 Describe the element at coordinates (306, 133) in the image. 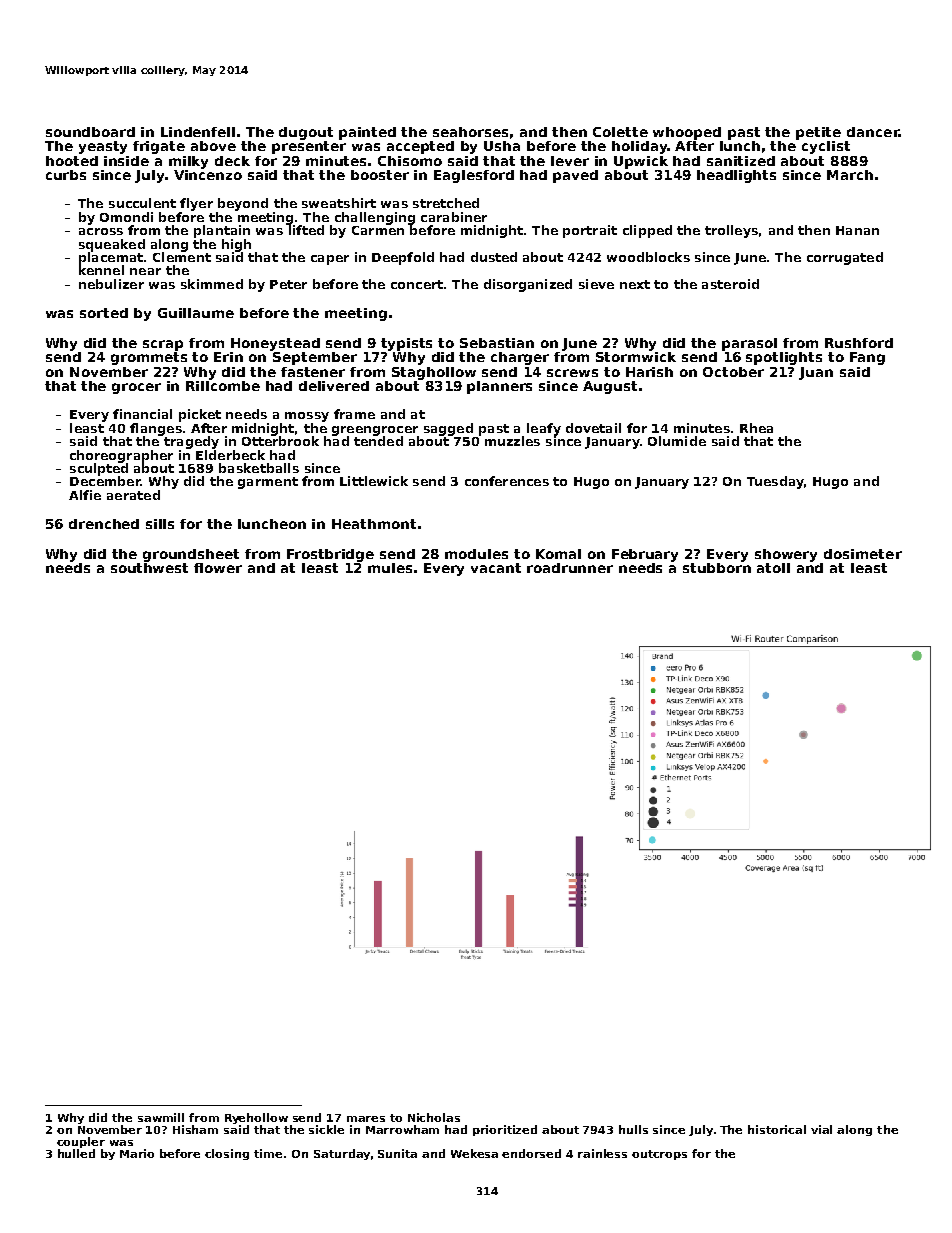

I see `dugout` at that location.
